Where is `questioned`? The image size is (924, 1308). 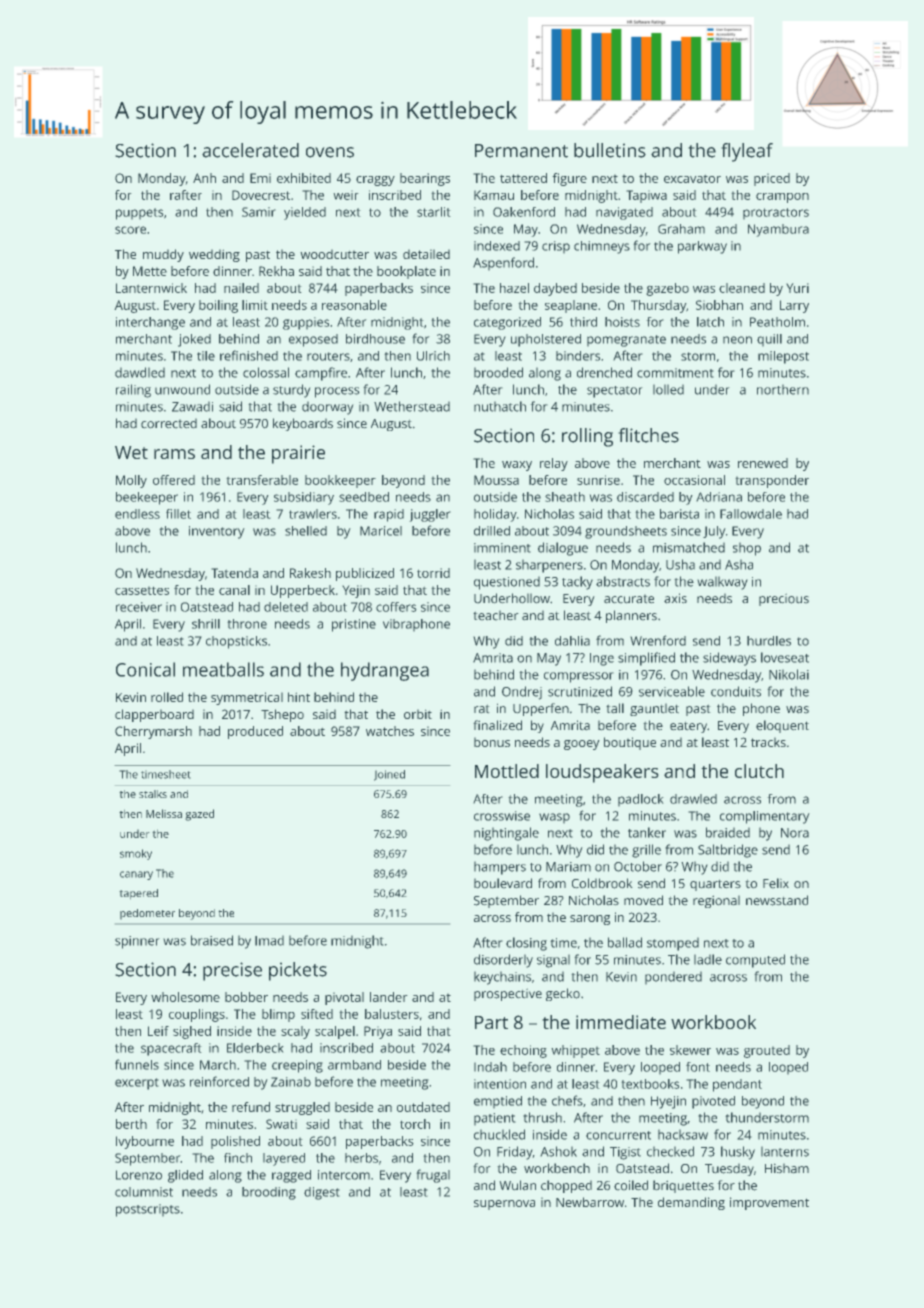 questioned is located at coordinates (507, 583).
